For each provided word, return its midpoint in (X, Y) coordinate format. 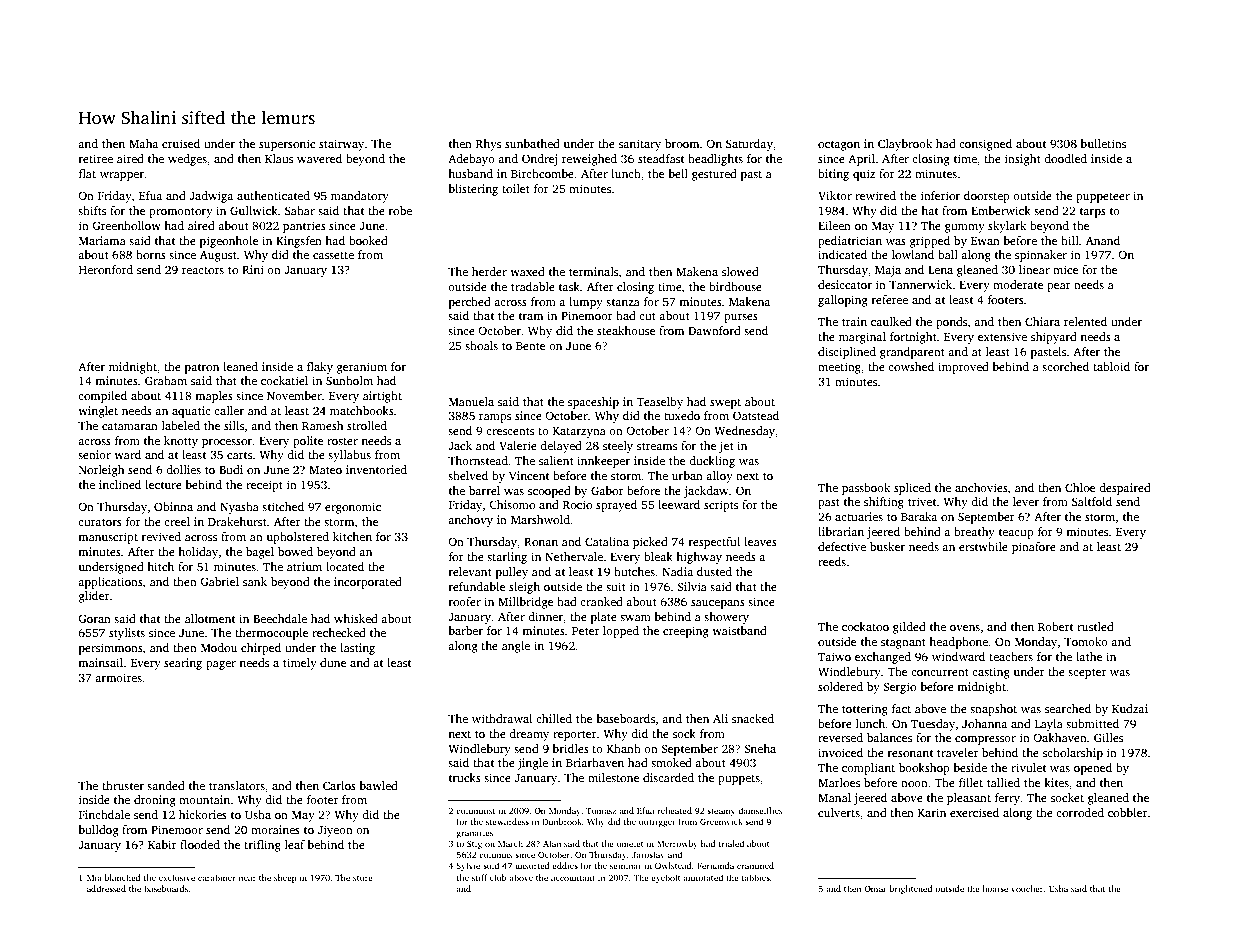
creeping (686, 632)
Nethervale (574, 556)
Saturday (749, 145)
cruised (181, 143)
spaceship (593, 403)
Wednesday (744, 432)
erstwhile (983, 546)
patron (202, 369)
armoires (118, 677)
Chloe (1080, 487)
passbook (866, 489)
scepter (1087, 674)
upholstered (297, 538)
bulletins (1103, 143)
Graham (166, 380)
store (363, 878)
